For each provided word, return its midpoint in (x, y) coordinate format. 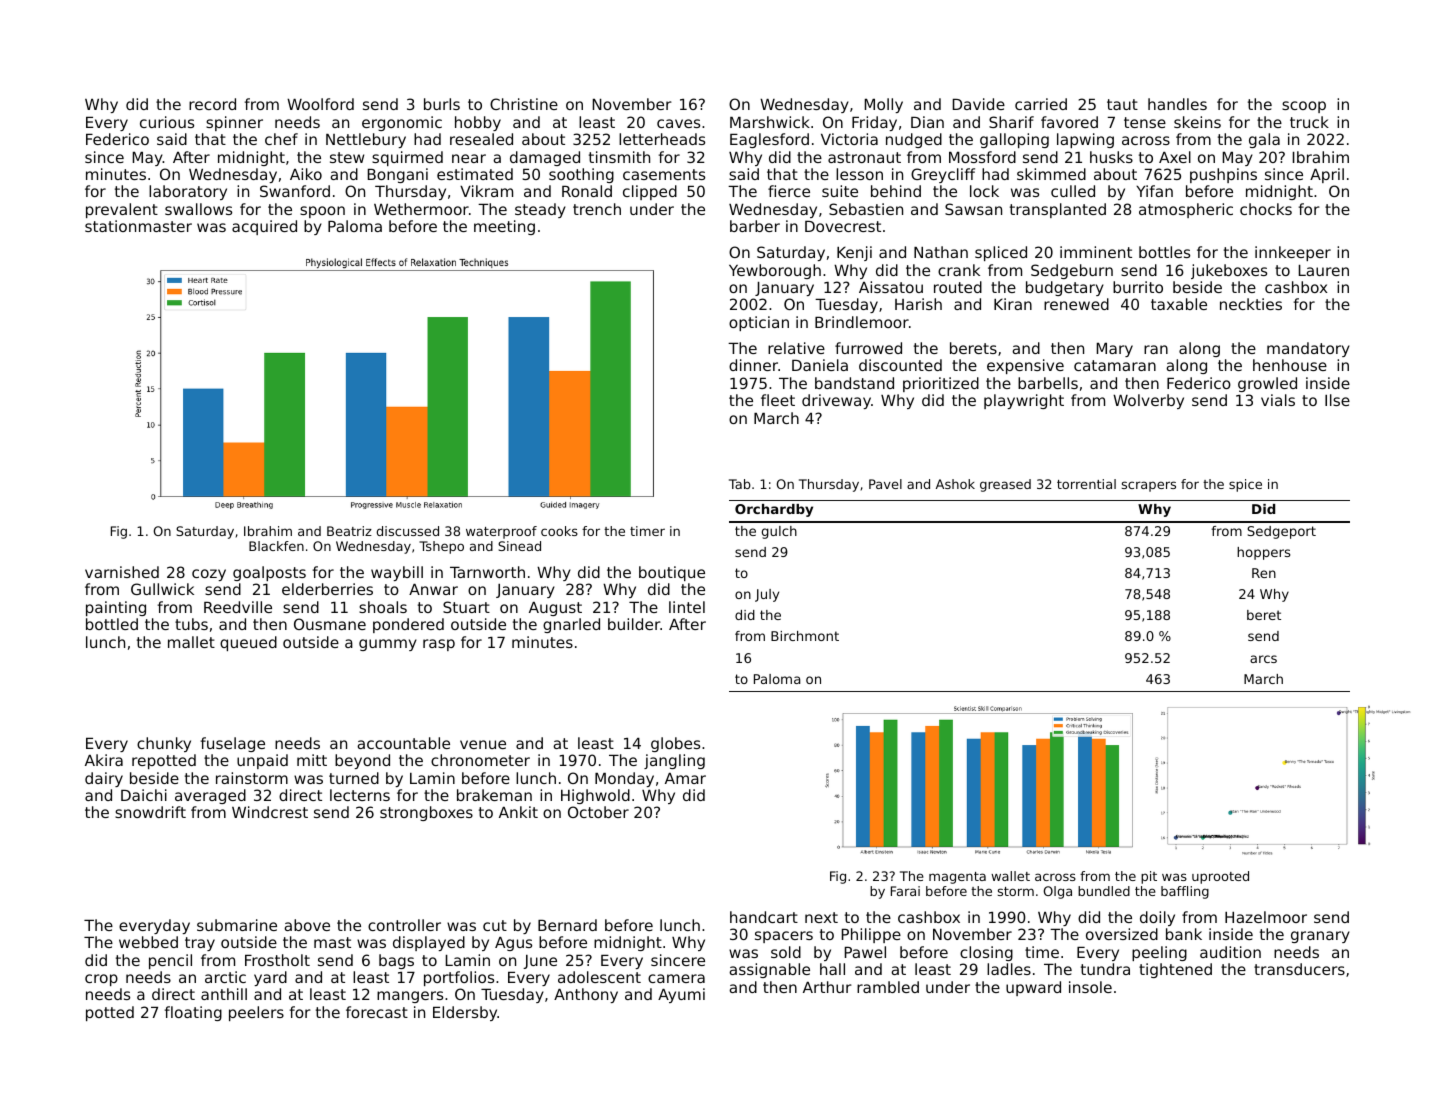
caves (678, 123)
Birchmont (805, 636)
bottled (112, 624)
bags (396, 961)
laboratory (188, 192)
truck (1309, 122)
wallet (1010, 876)
